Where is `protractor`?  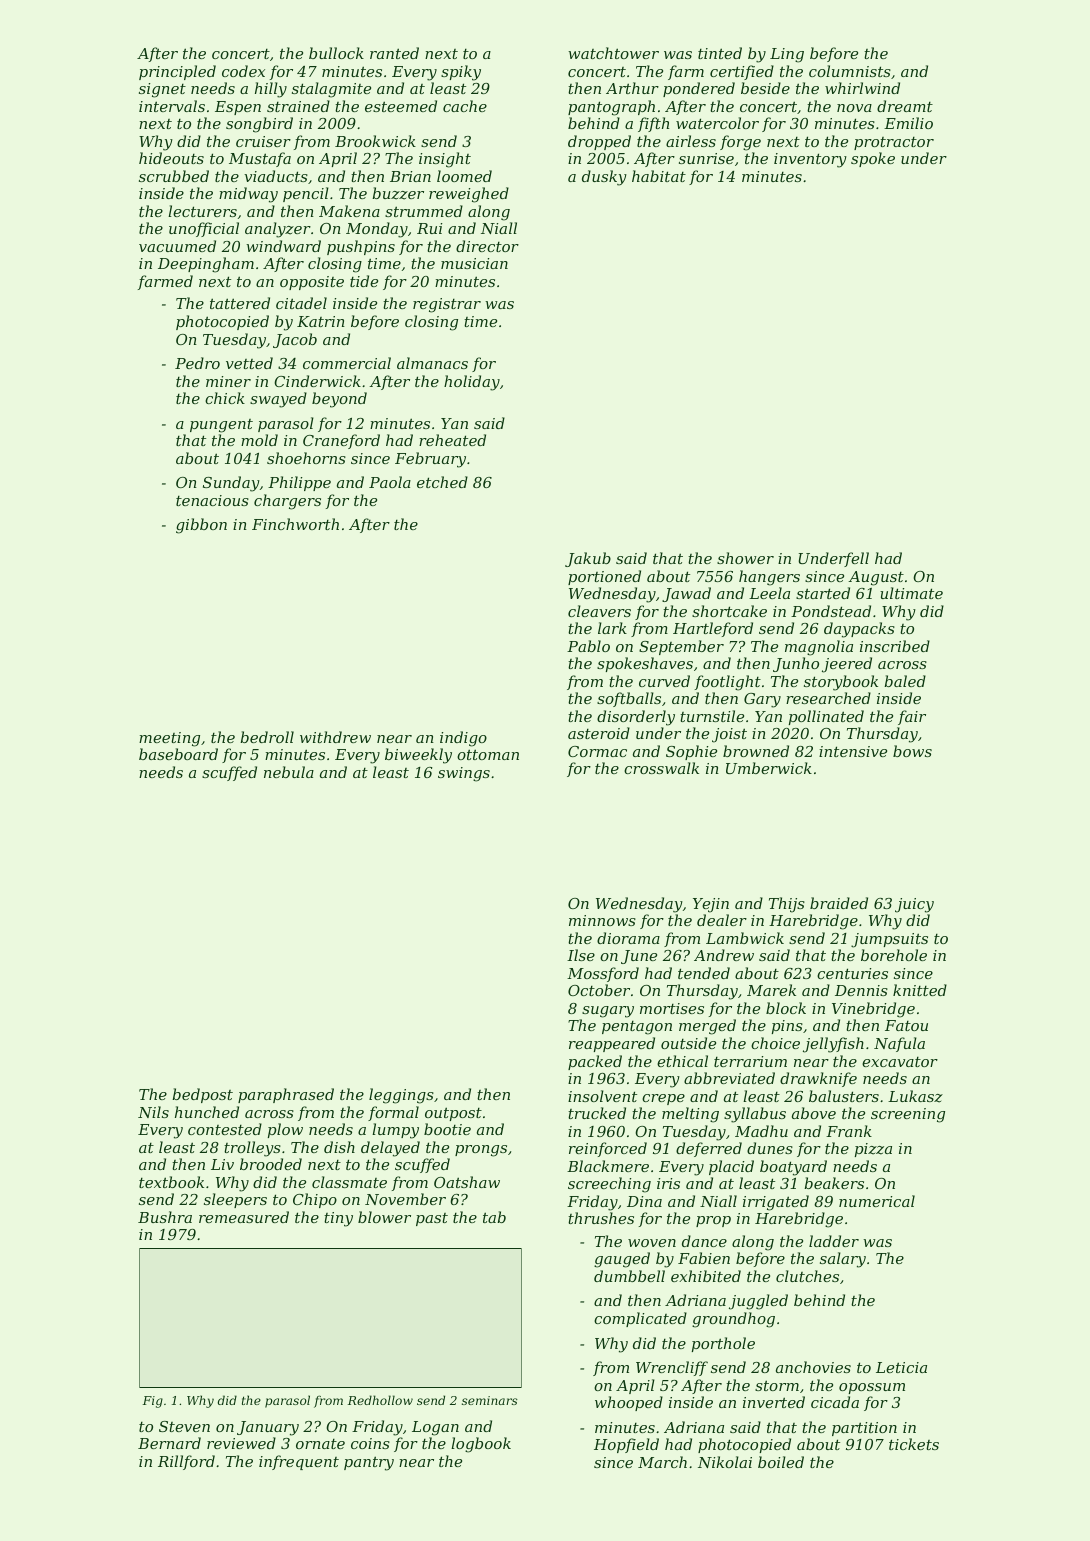 protractor is located at coordinates (894, 143).
